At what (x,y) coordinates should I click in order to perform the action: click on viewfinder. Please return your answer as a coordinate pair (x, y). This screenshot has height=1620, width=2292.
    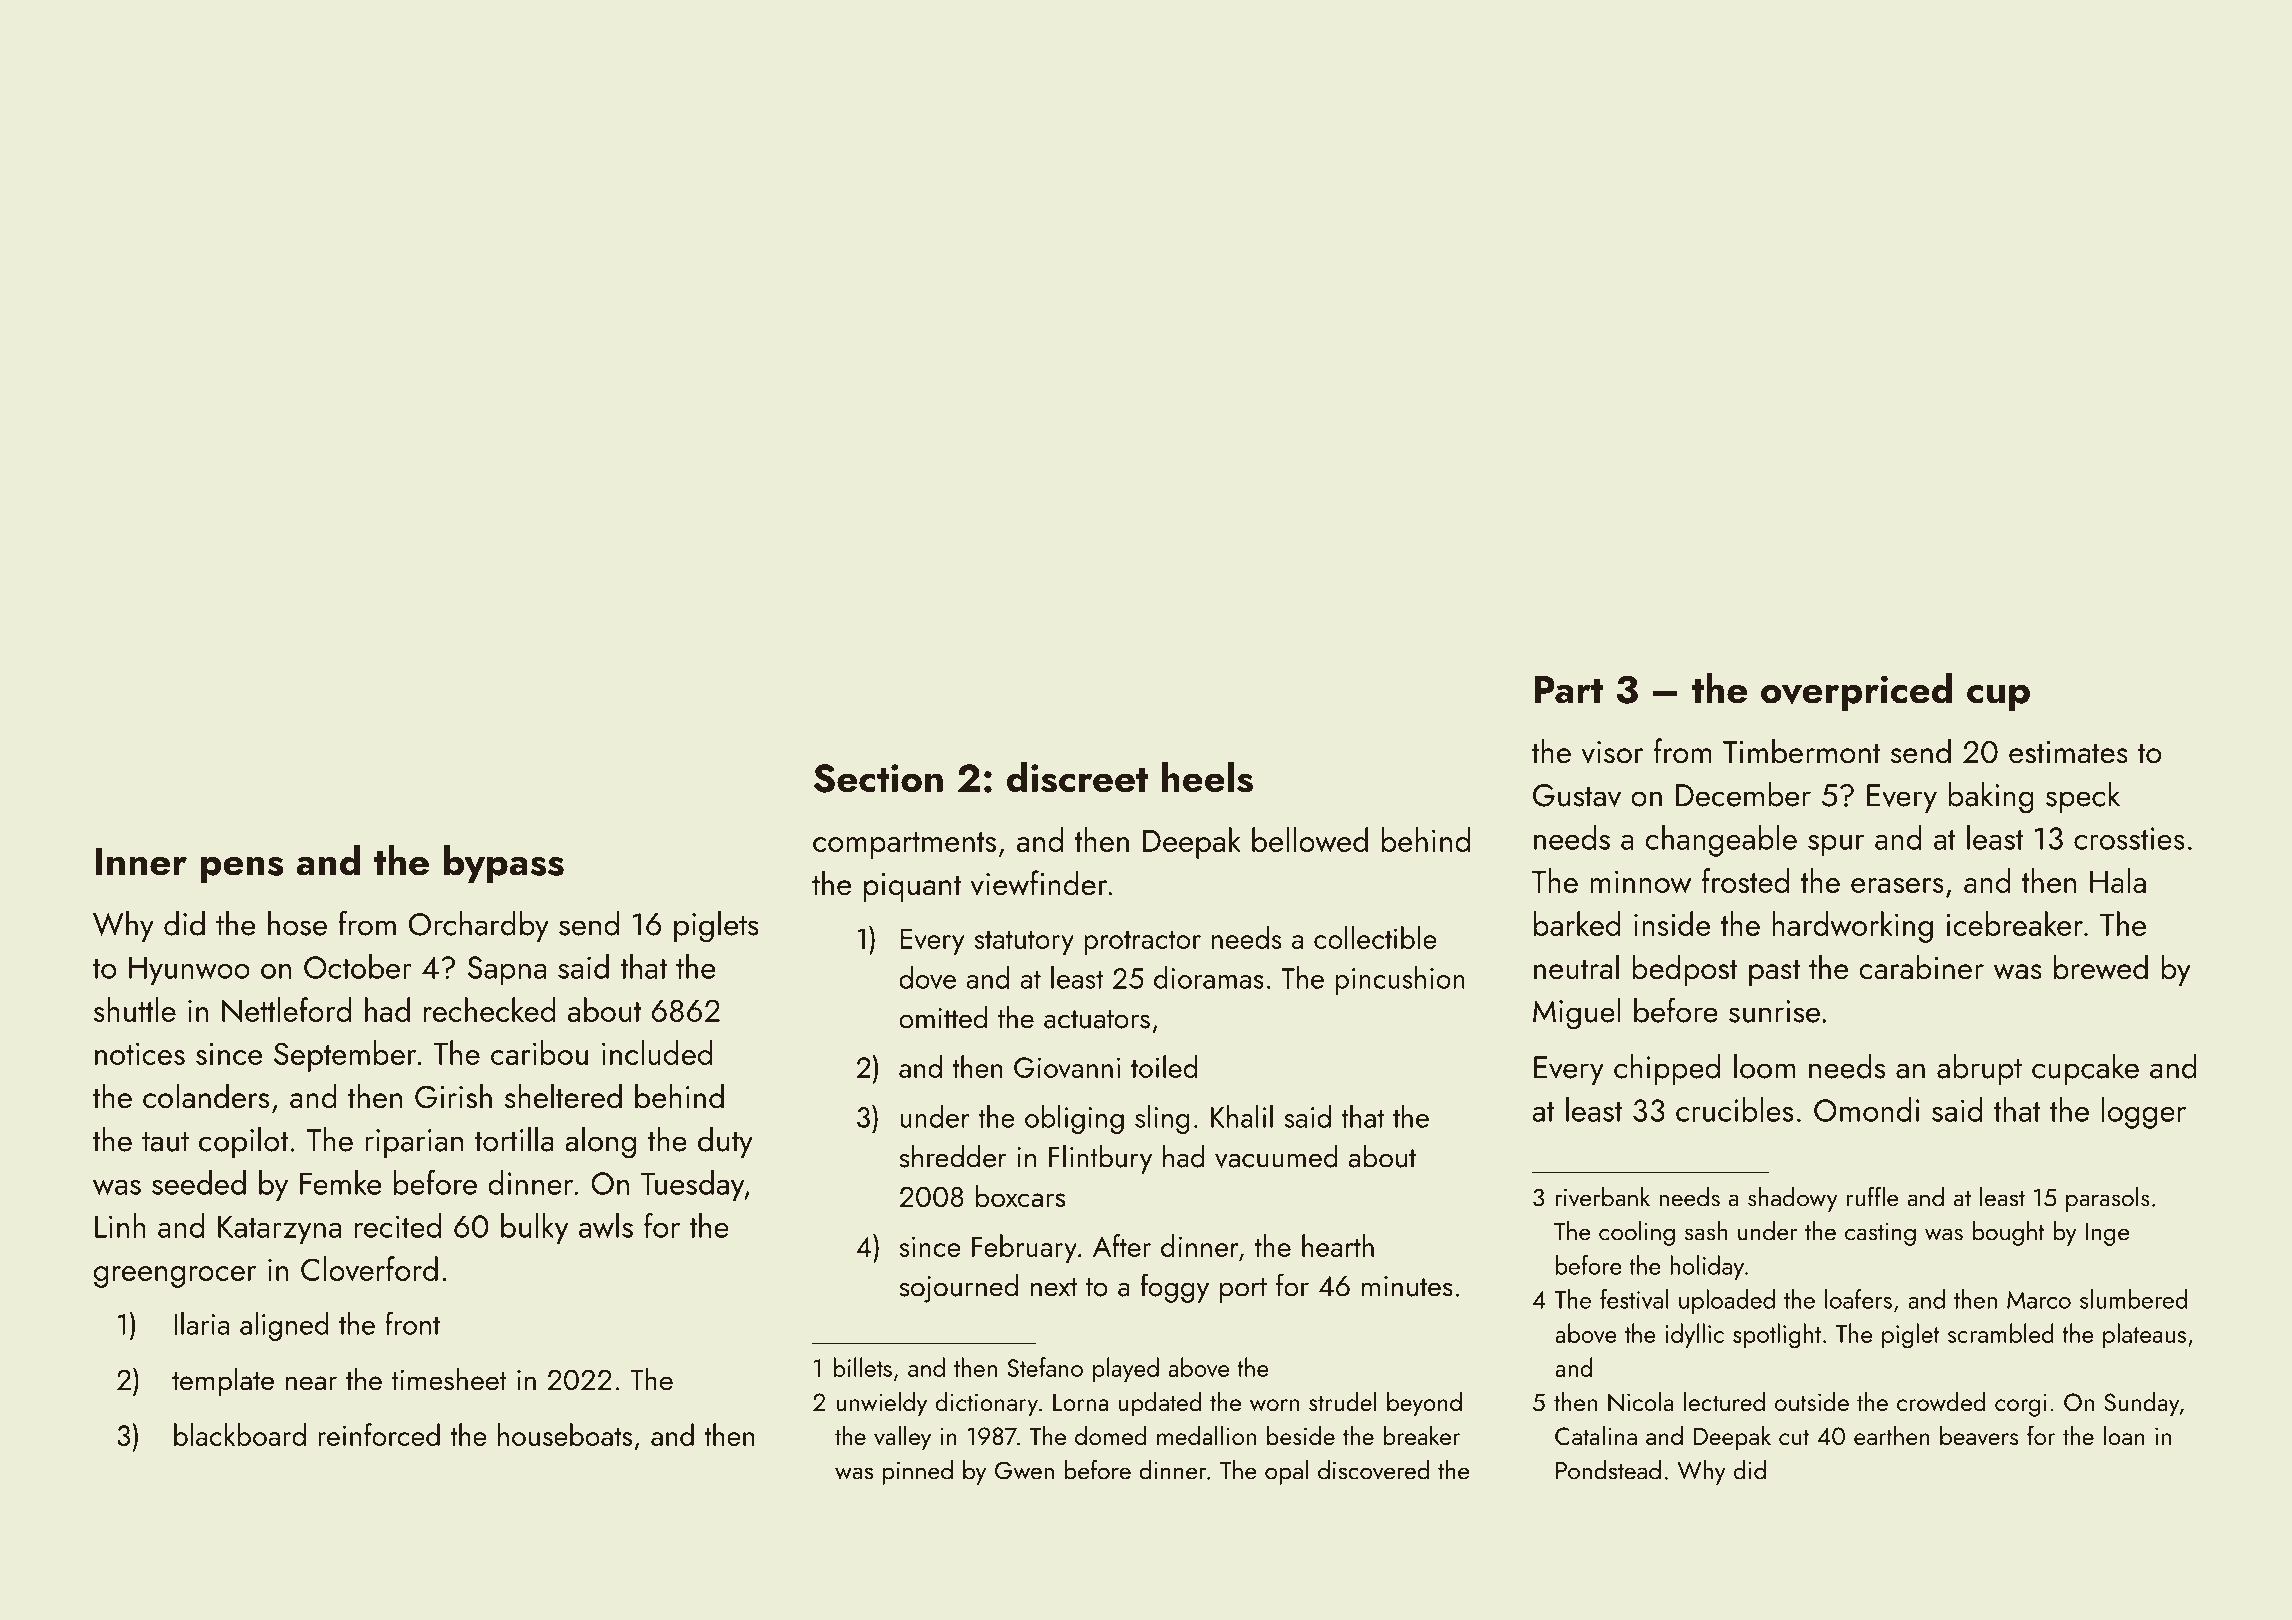
    Looking at the image, I should click on (1038, 883).
